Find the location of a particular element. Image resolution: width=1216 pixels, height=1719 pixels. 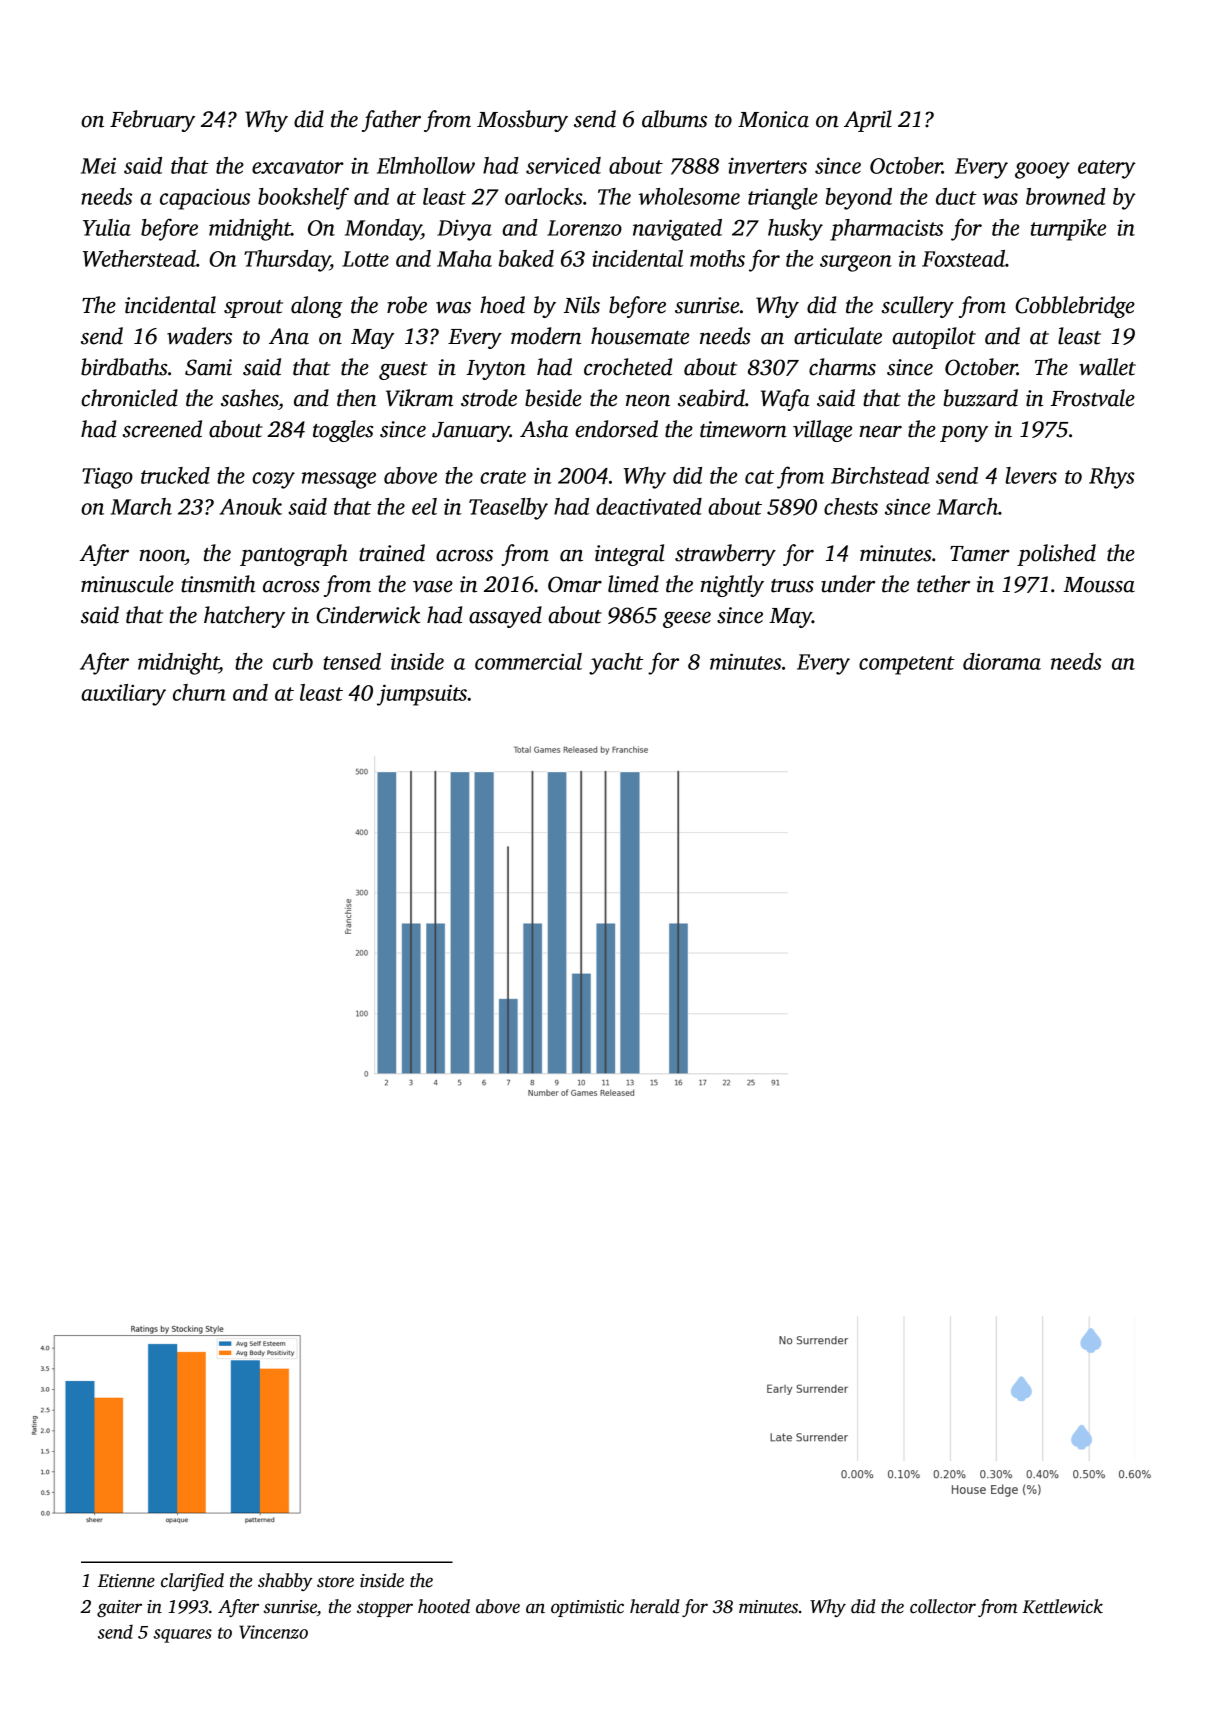

duct is located at coordinates (956, 196).
